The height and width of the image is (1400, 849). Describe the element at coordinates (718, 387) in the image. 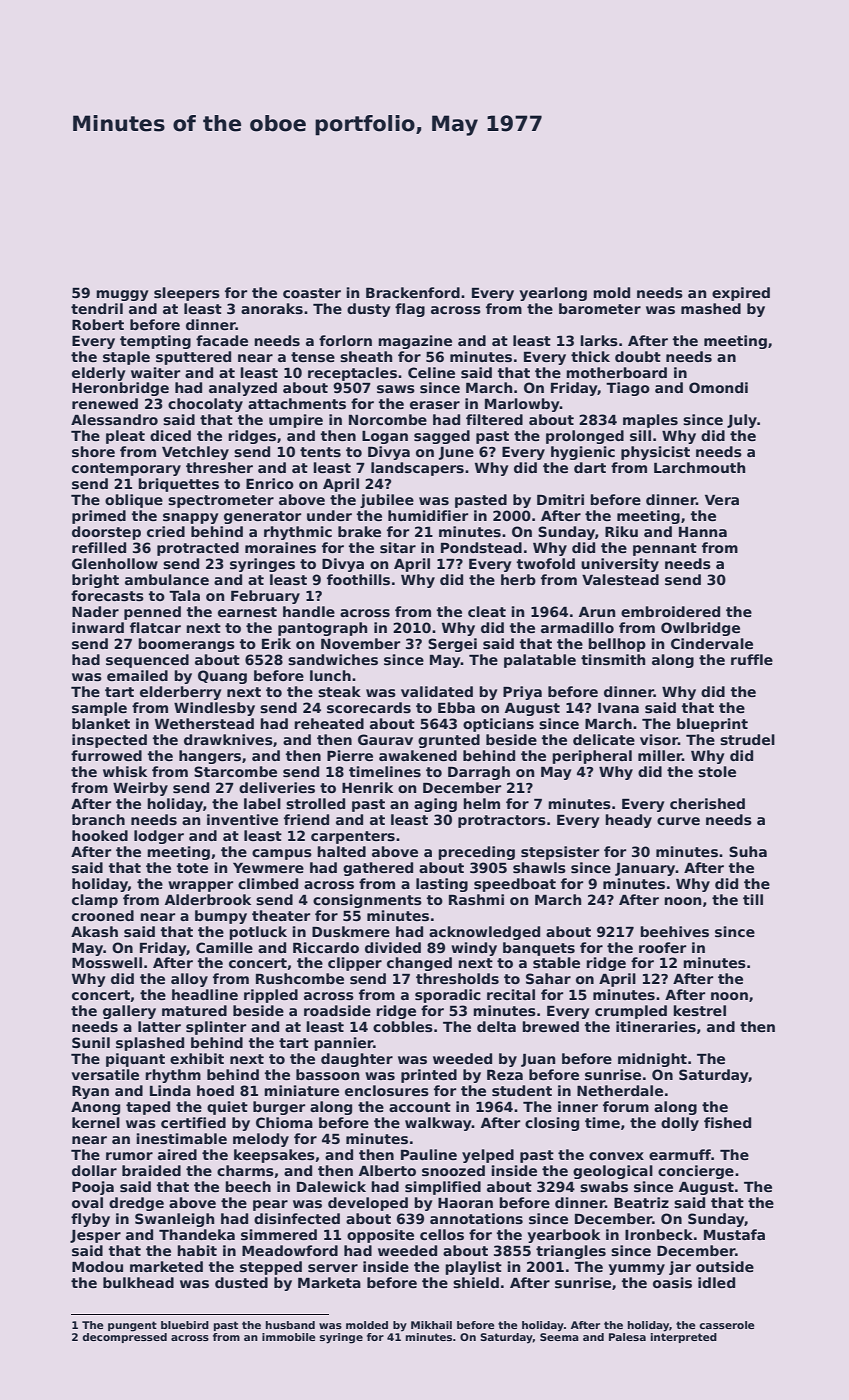

I see `Omondi` at that location.
